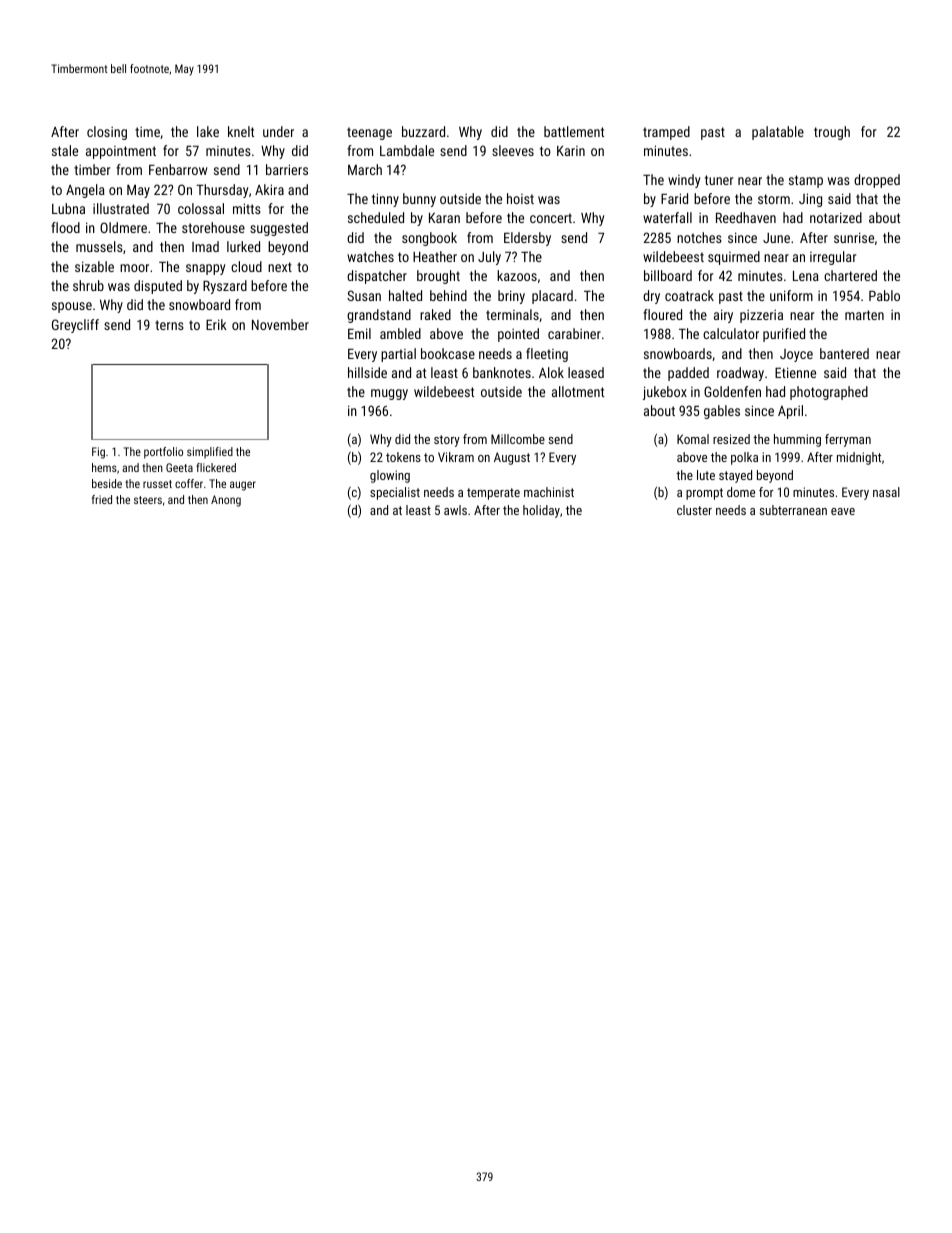  Describe the element at coordinates (102, 499) in the document. I see `fried` at that location.
